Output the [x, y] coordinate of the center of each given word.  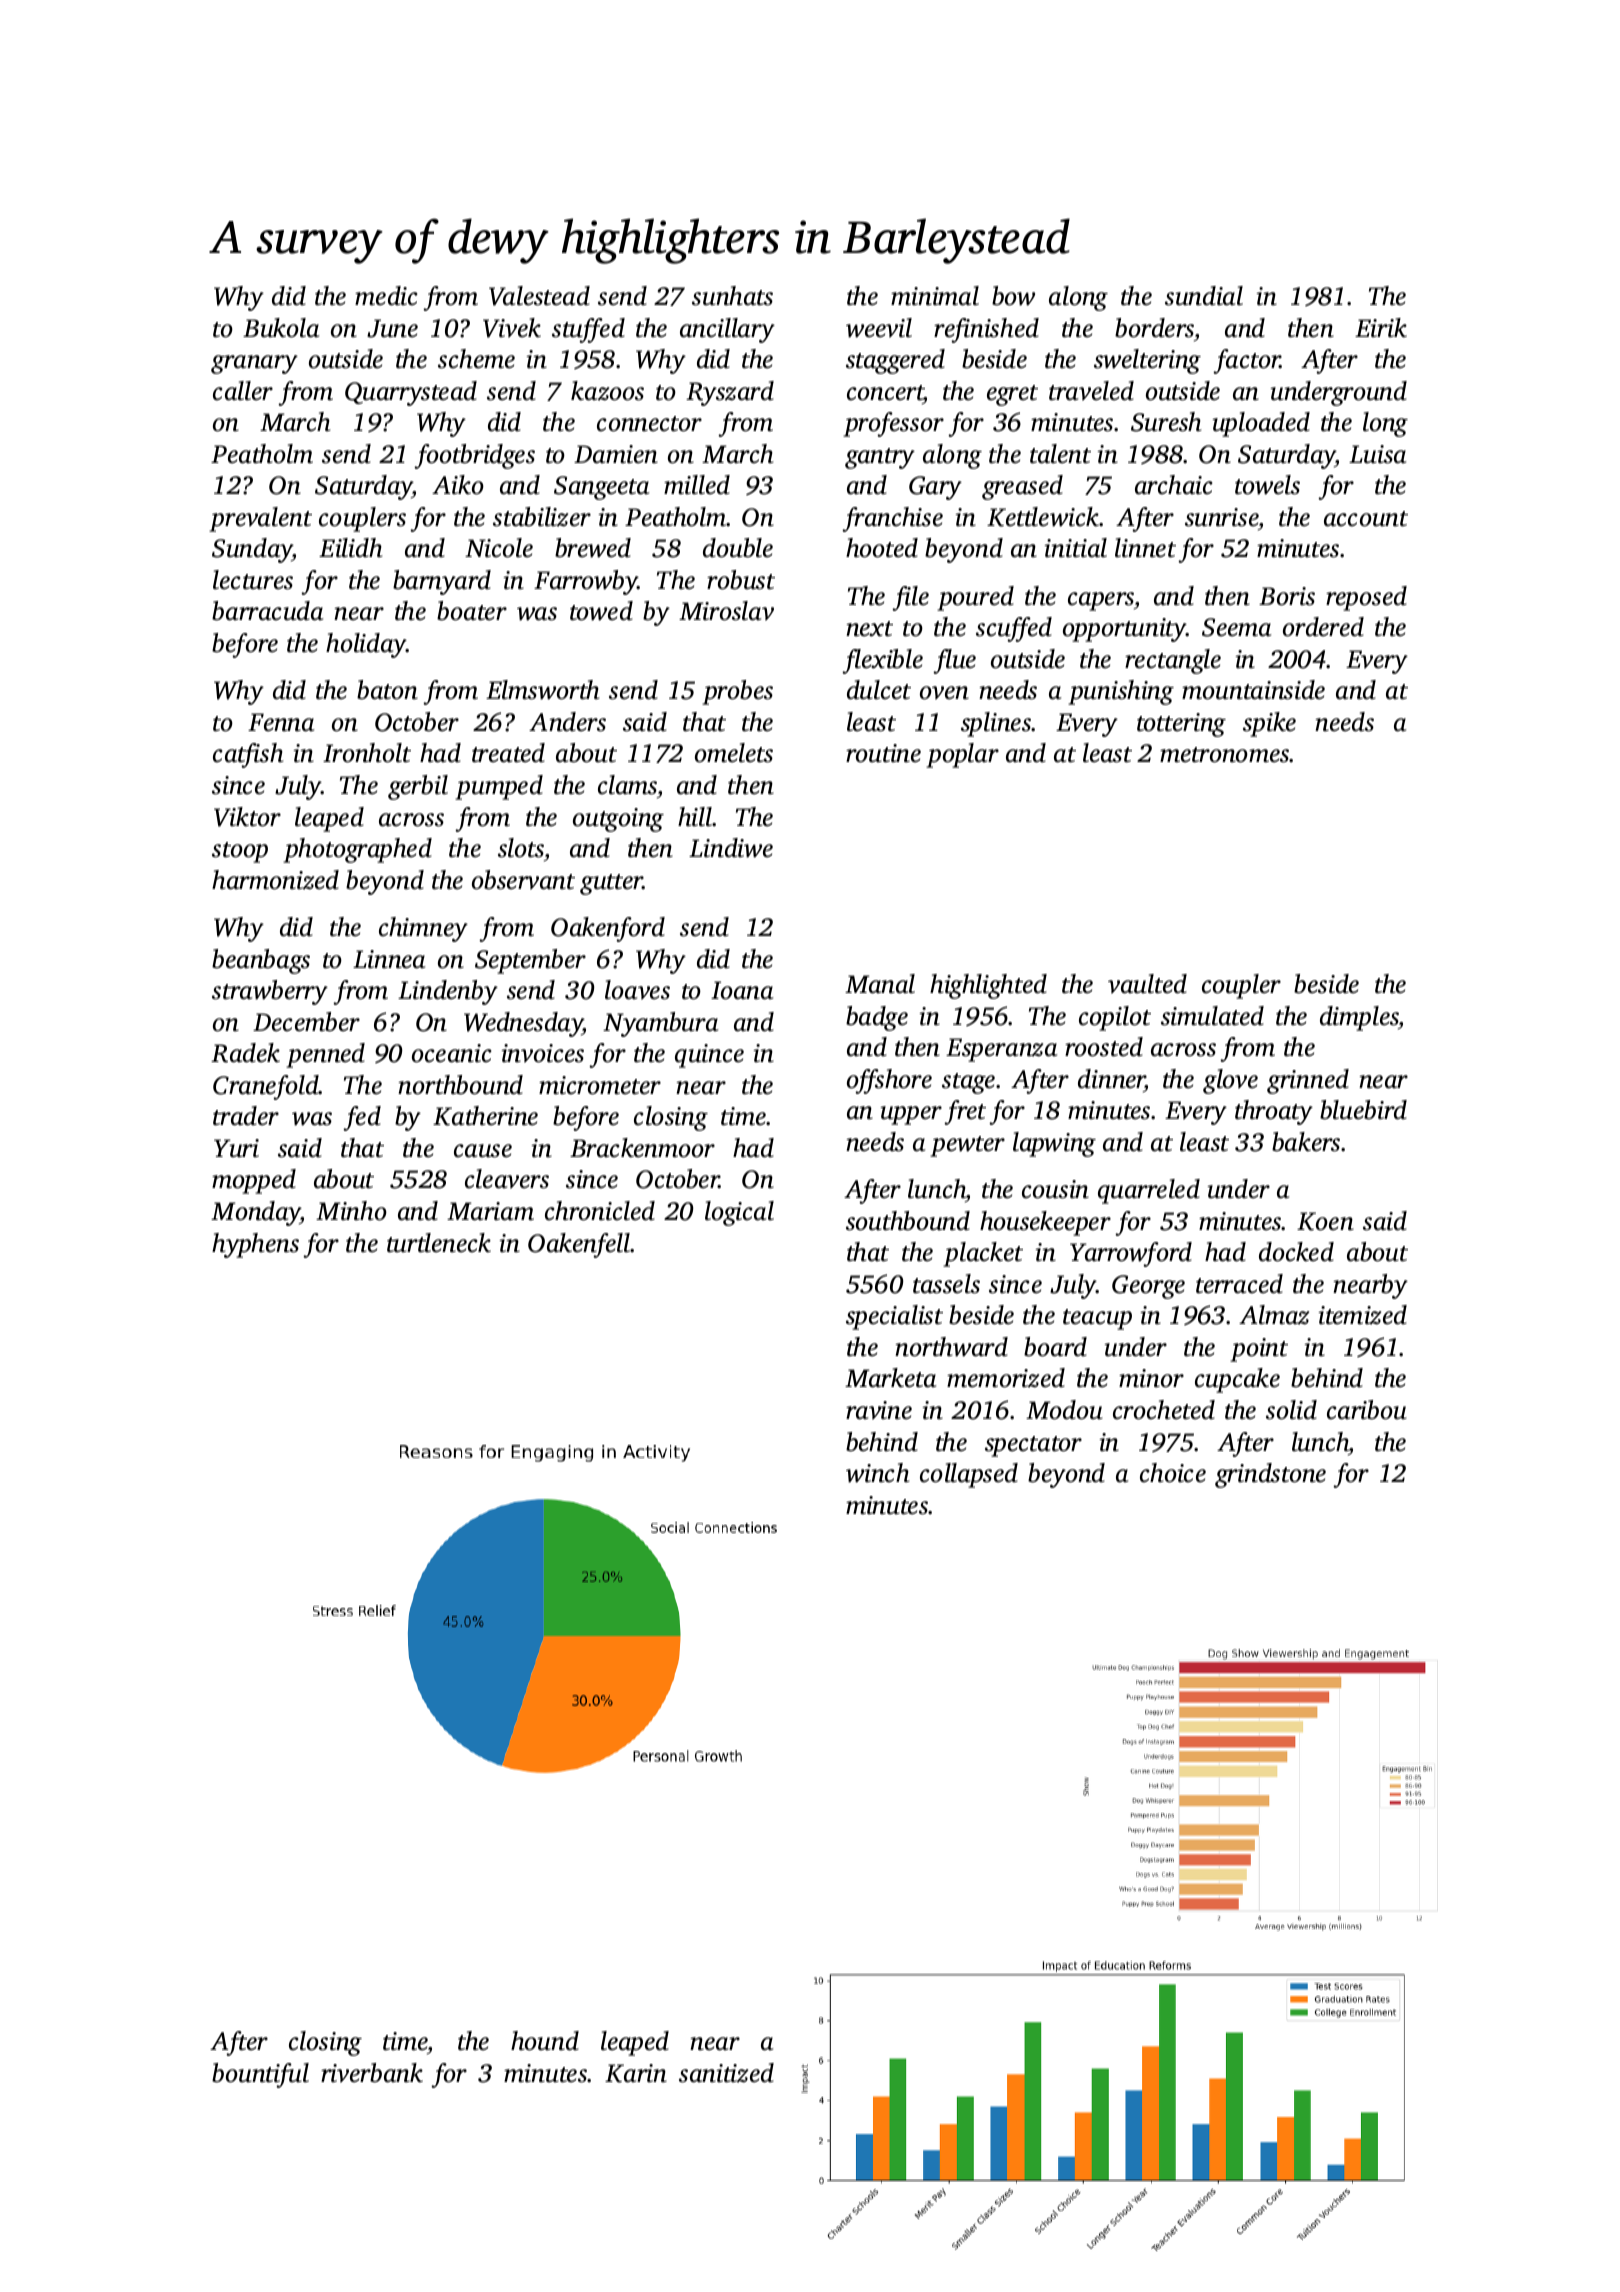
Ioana [742, 990]
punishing [1121, 692]
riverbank [372, 2073]
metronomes [1225, 755]
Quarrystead [411, 393]
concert [885, 393]
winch [877, 1473]
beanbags [261, 961]
